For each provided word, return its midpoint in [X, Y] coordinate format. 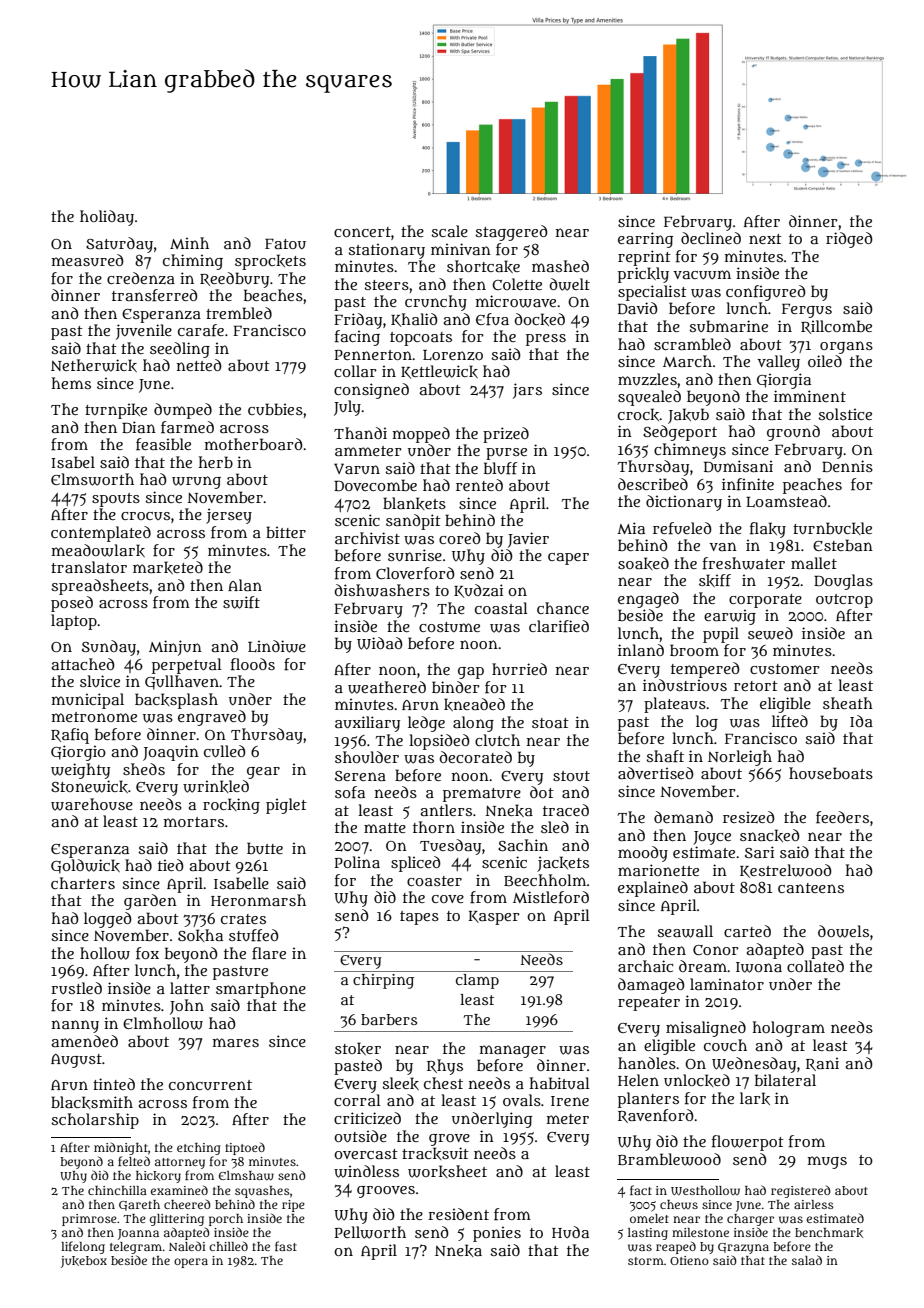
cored [460, 538]
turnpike [116, 411]
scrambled [692, 344]
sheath [848, 703]
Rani [822, 1064]
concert [362, 232]
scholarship [95, 1121]
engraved [212, 718]
